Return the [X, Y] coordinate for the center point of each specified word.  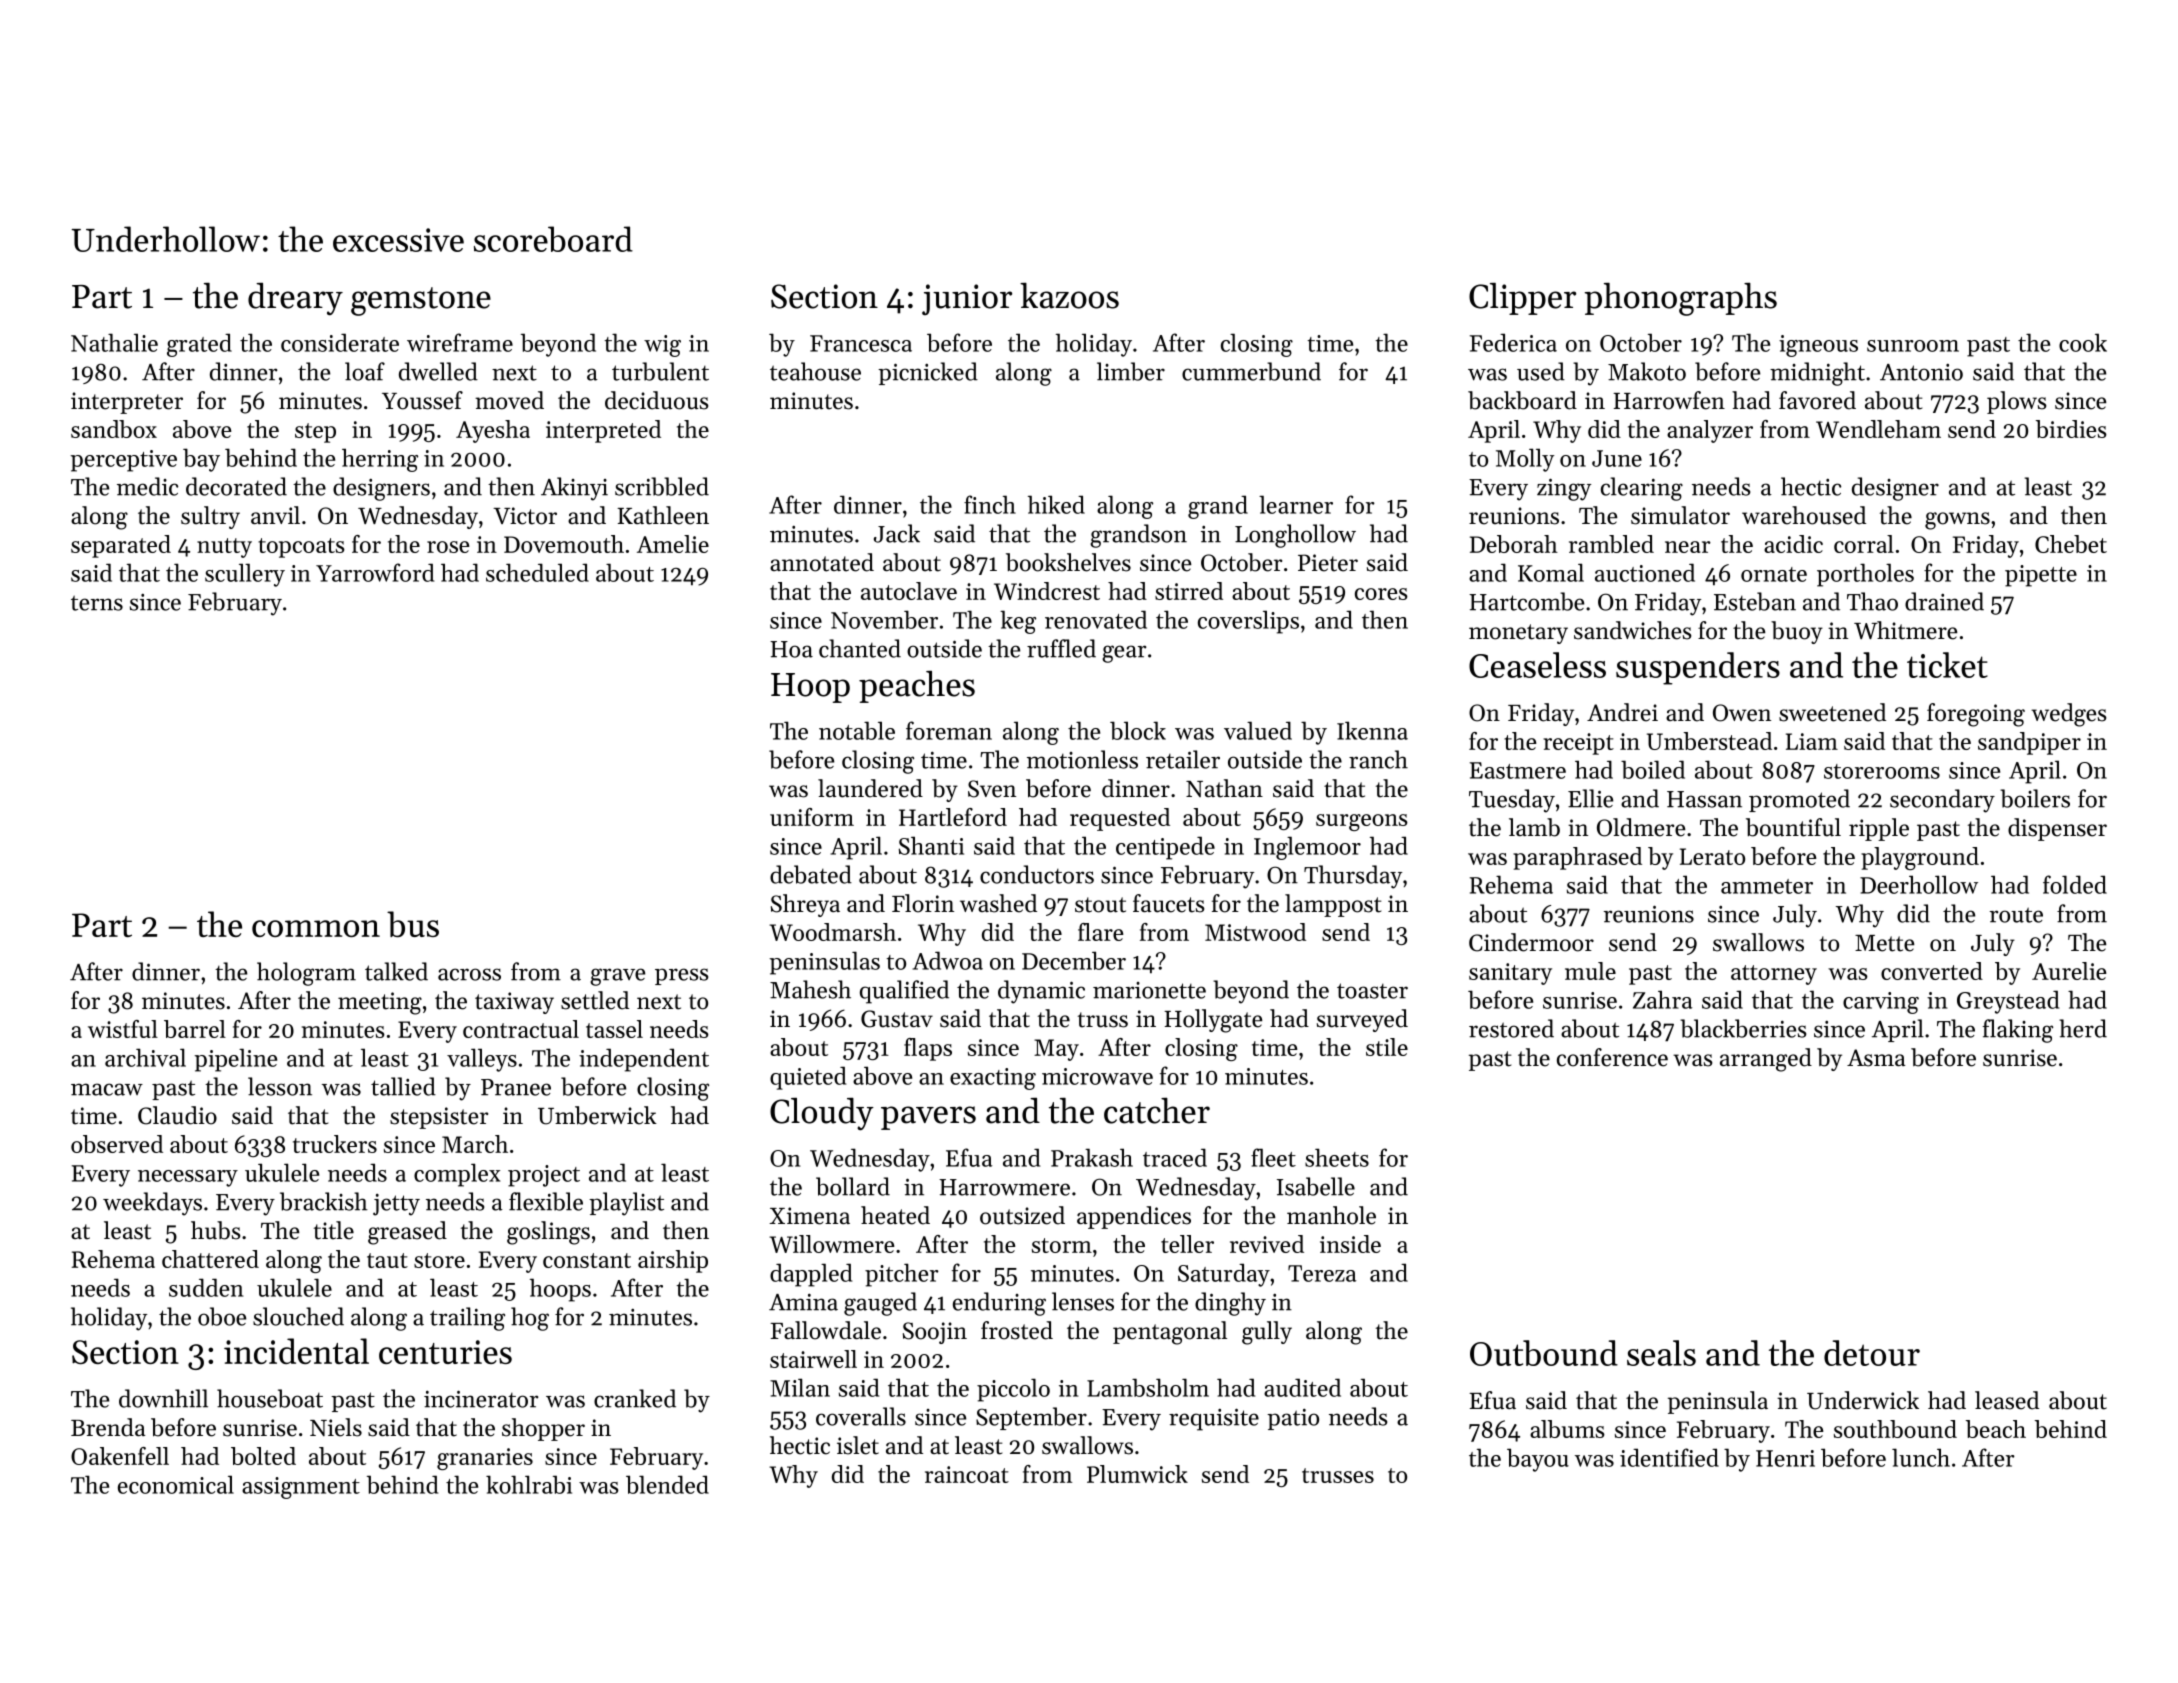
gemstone [421, 301]
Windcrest [1047, 591]
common [316, 928]
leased [2007, 1400]
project [544, 1176]
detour [1872, 1353]
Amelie [673, 544]
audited [1302, 1387]
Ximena [809, 1216]
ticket [1947, 665]
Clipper [1522, 299]
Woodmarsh [832, 932]
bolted [263, 1456]
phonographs [1681, 299]
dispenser [2057, 829]
